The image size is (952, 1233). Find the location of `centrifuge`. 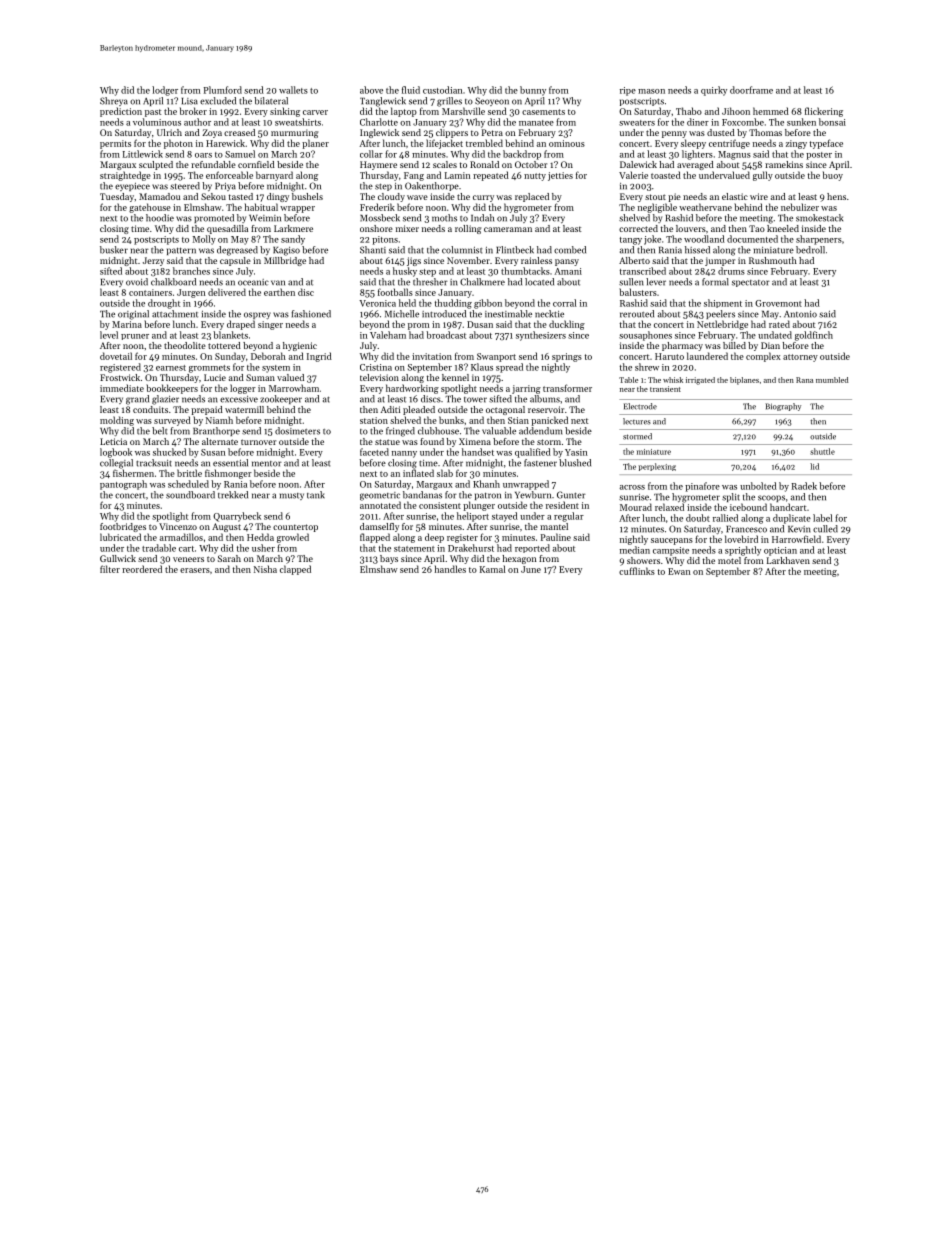

centrifuge is located at coordinates (729, 144).
